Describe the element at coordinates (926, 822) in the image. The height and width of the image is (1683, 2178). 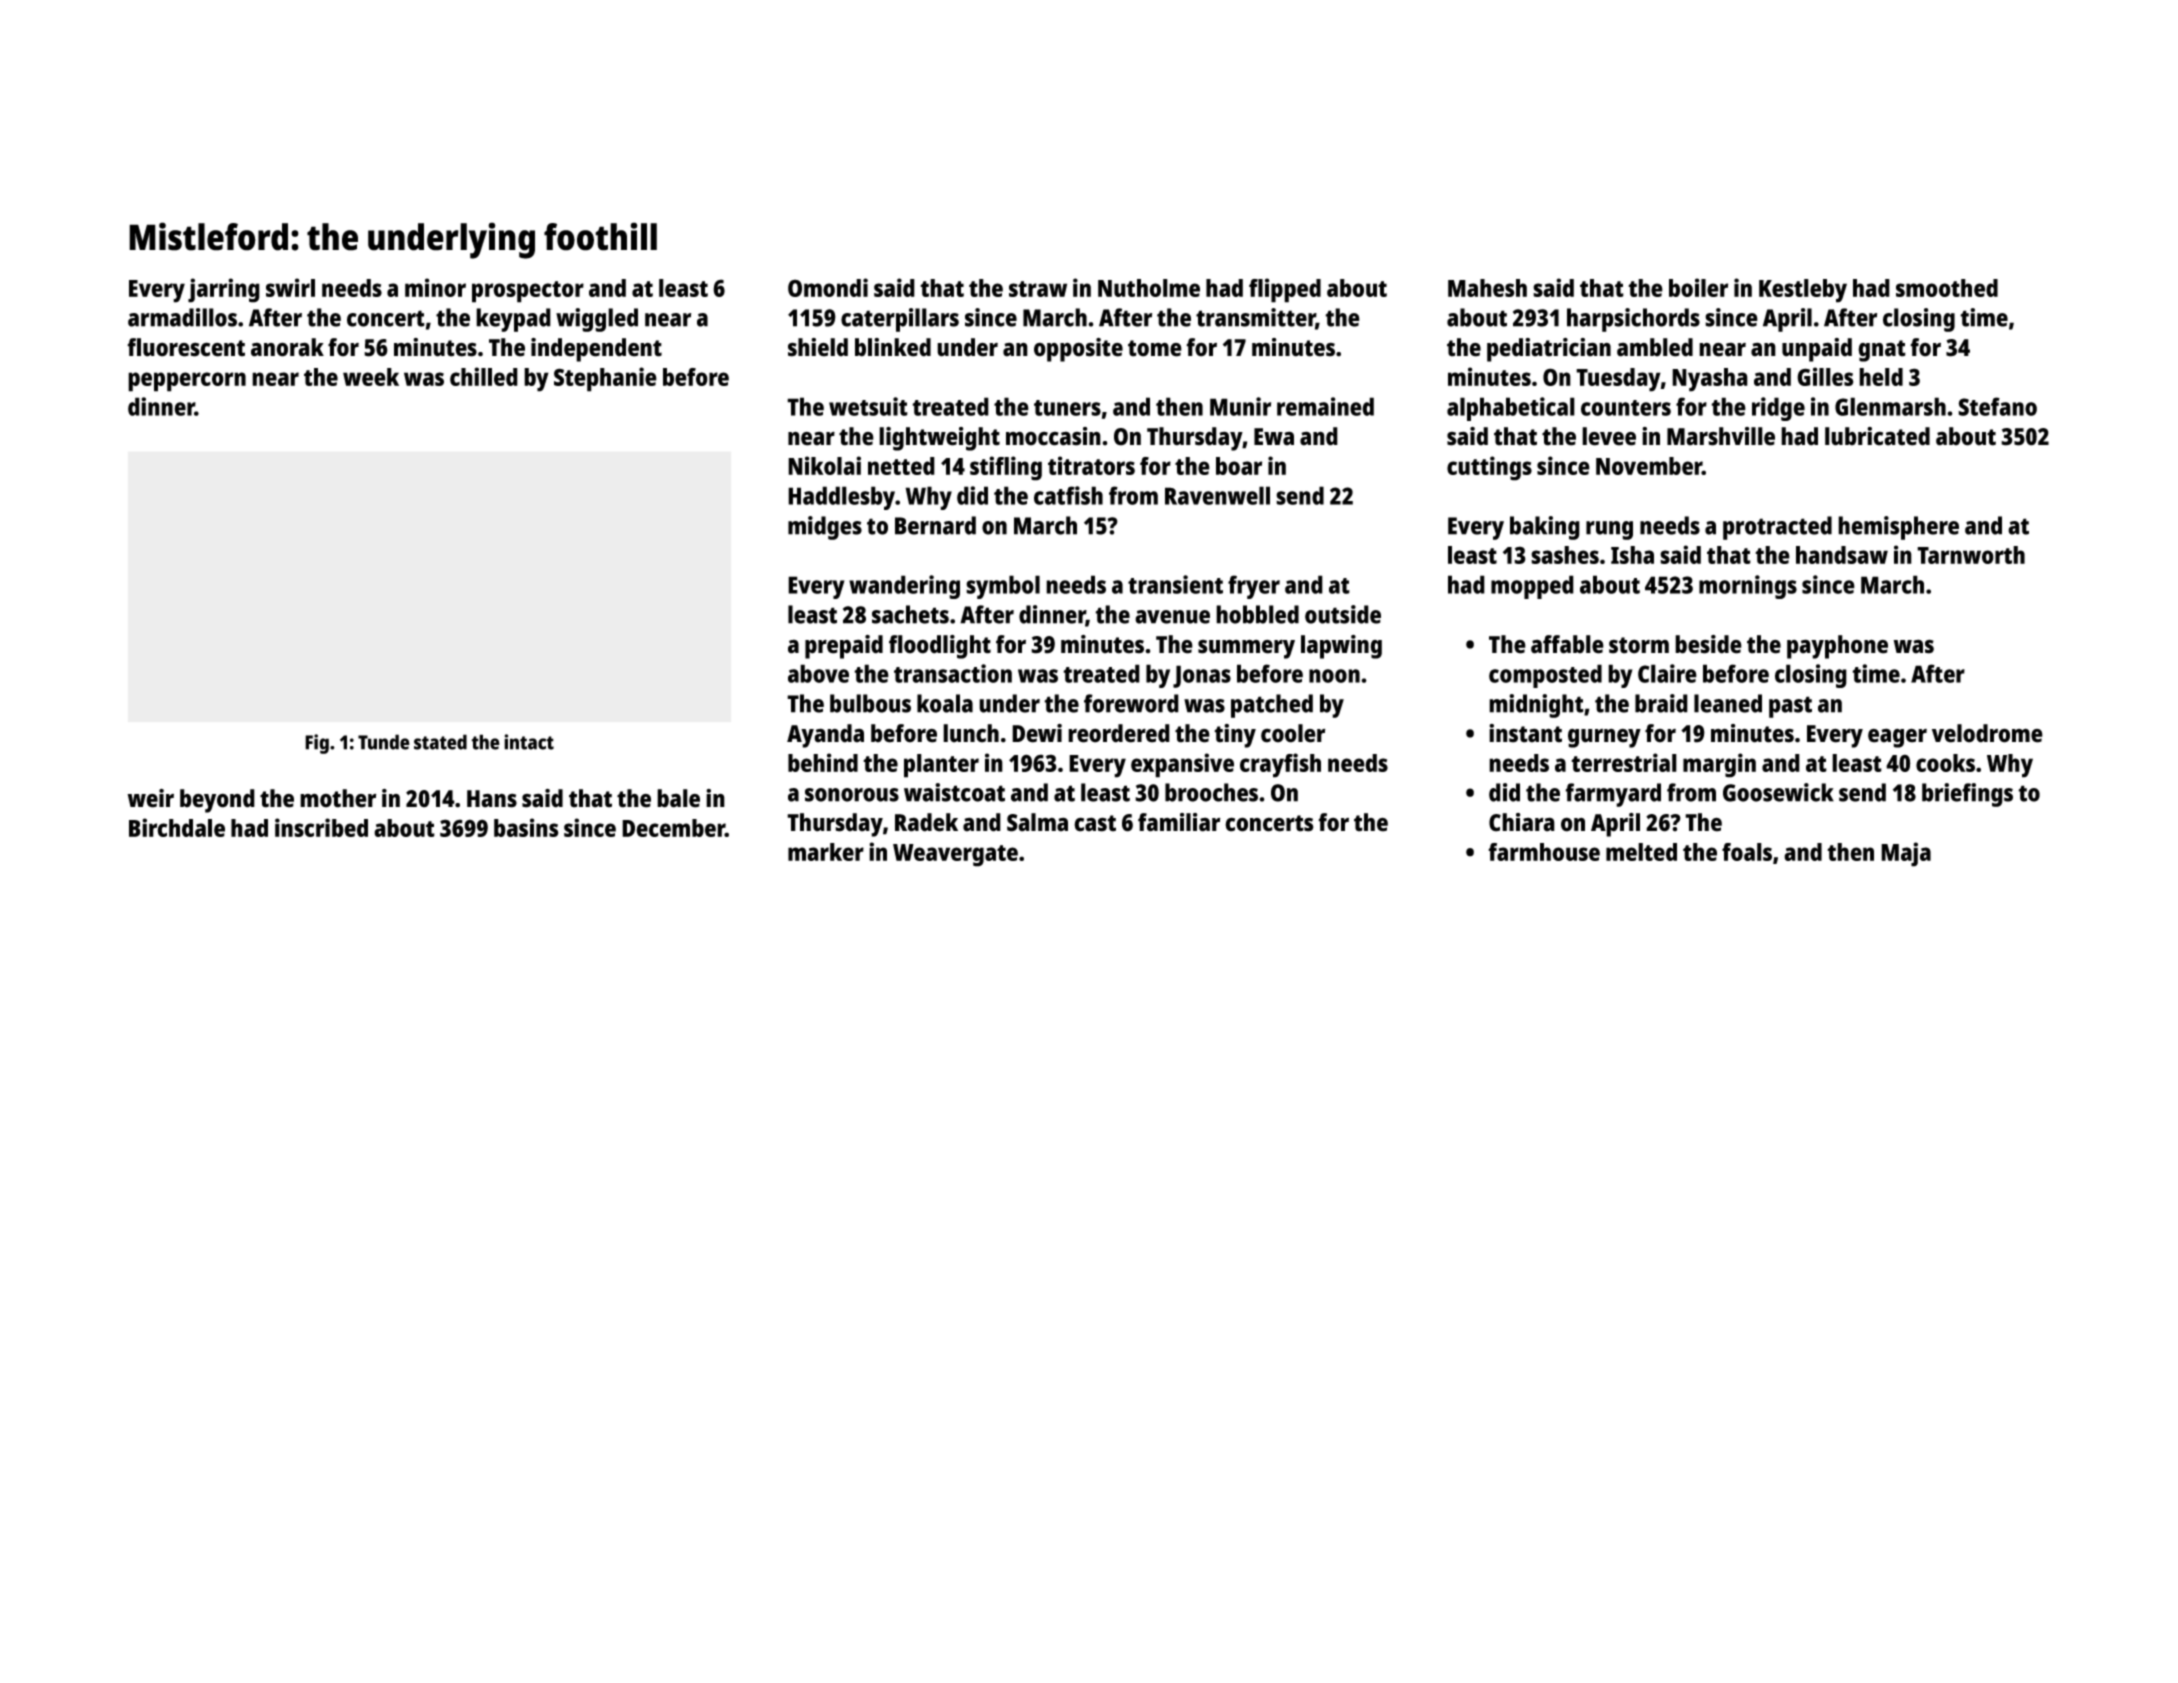
I see `Radek` at that location.
